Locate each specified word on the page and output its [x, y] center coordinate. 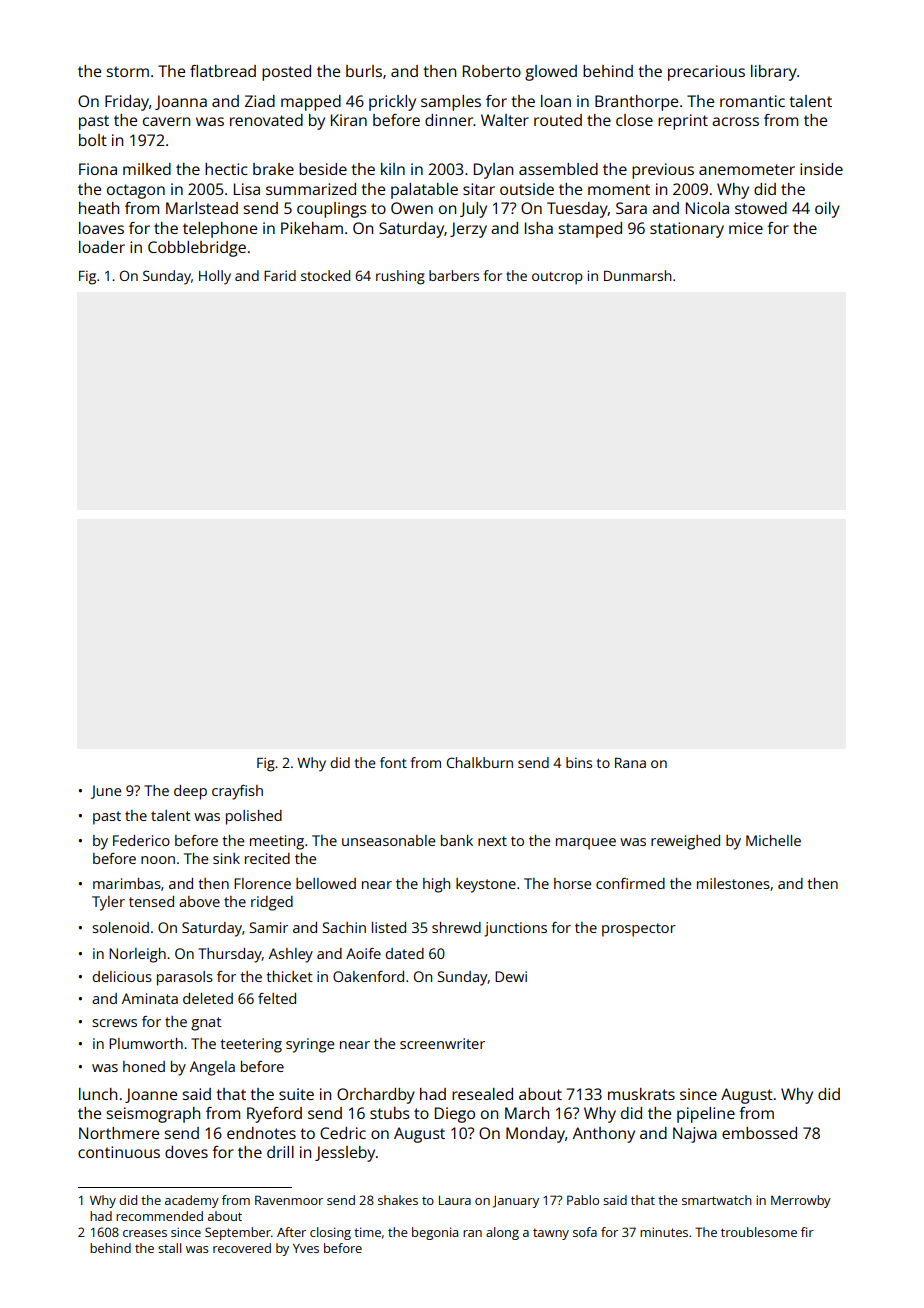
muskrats [641, 1094]
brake [273, 169]
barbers [454, 275]
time [367, 1232]
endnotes [261, 1133]
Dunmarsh [638, 275]
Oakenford [368, 976]
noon [158, 860]
